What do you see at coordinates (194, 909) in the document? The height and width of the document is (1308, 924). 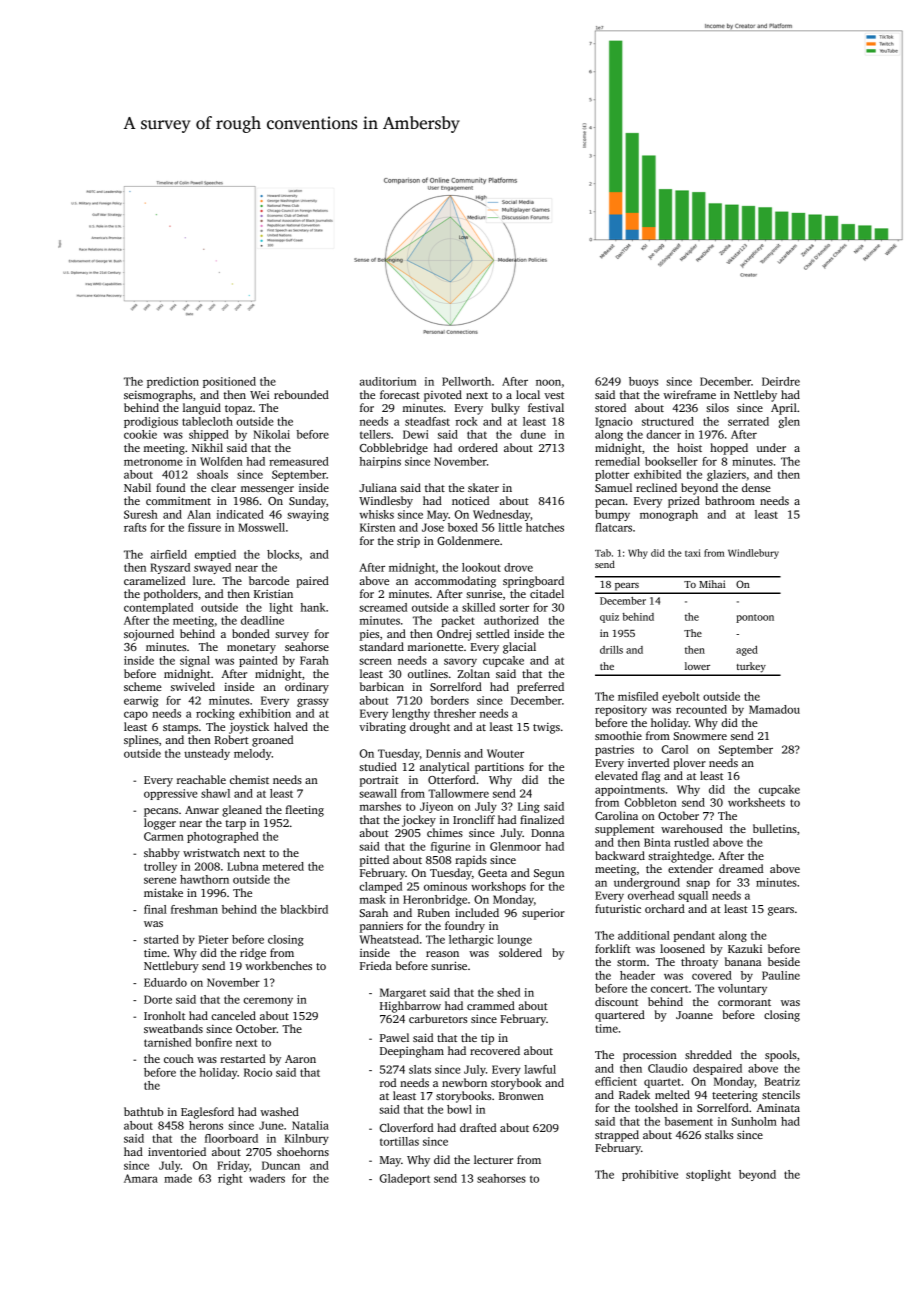 I see `freshman` at bounding box center [194, 909].
